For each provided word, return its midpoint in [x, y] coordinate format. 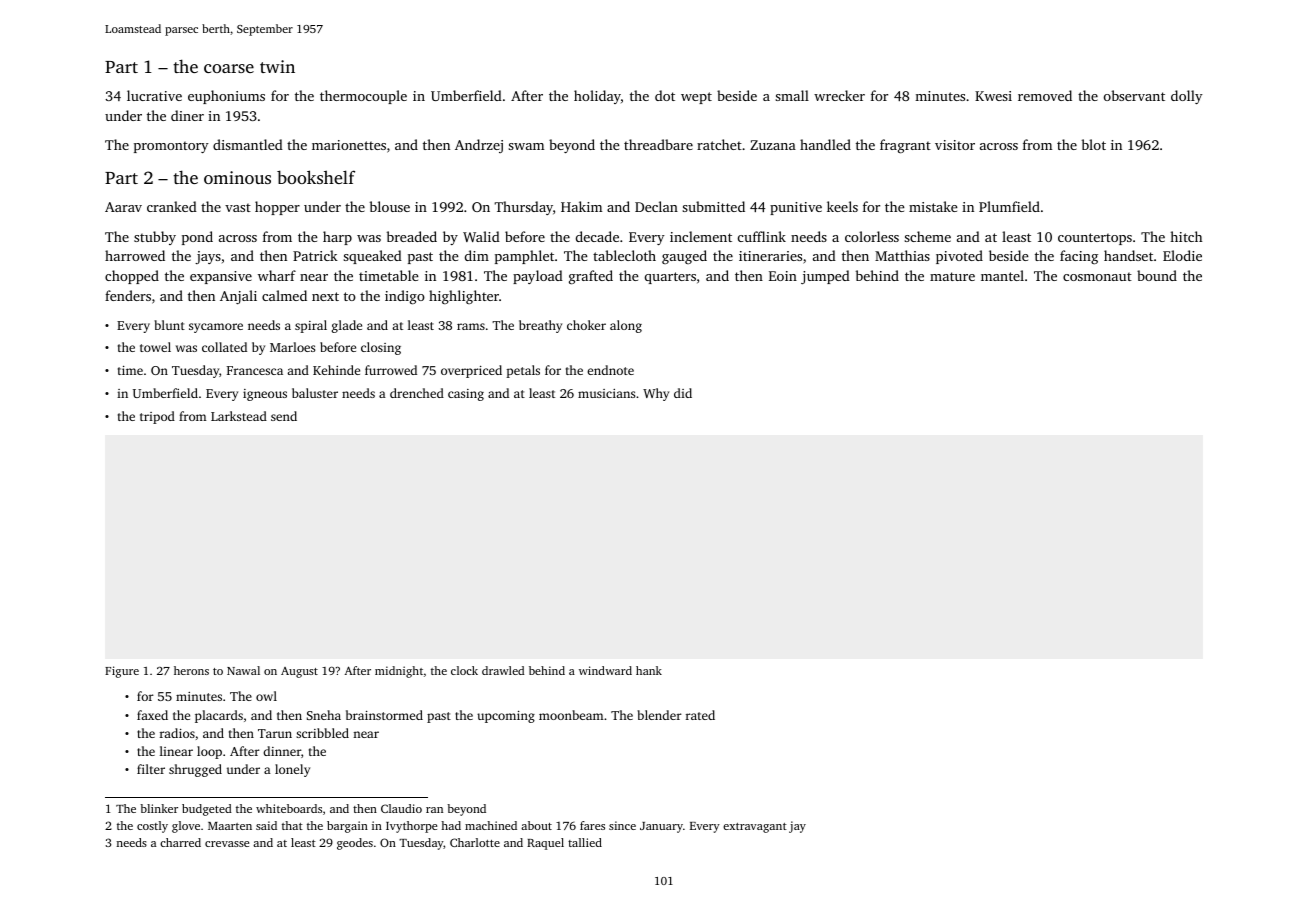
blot [1094, 144]
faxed [152, 715]
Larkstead [239, 416]
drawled [503, 670]
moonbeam [571, 715]
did [683, 393]
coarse [229, 68]
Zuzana [773, 145]
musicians [606, 393]
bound [1157, 275]
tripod [157, 417]
